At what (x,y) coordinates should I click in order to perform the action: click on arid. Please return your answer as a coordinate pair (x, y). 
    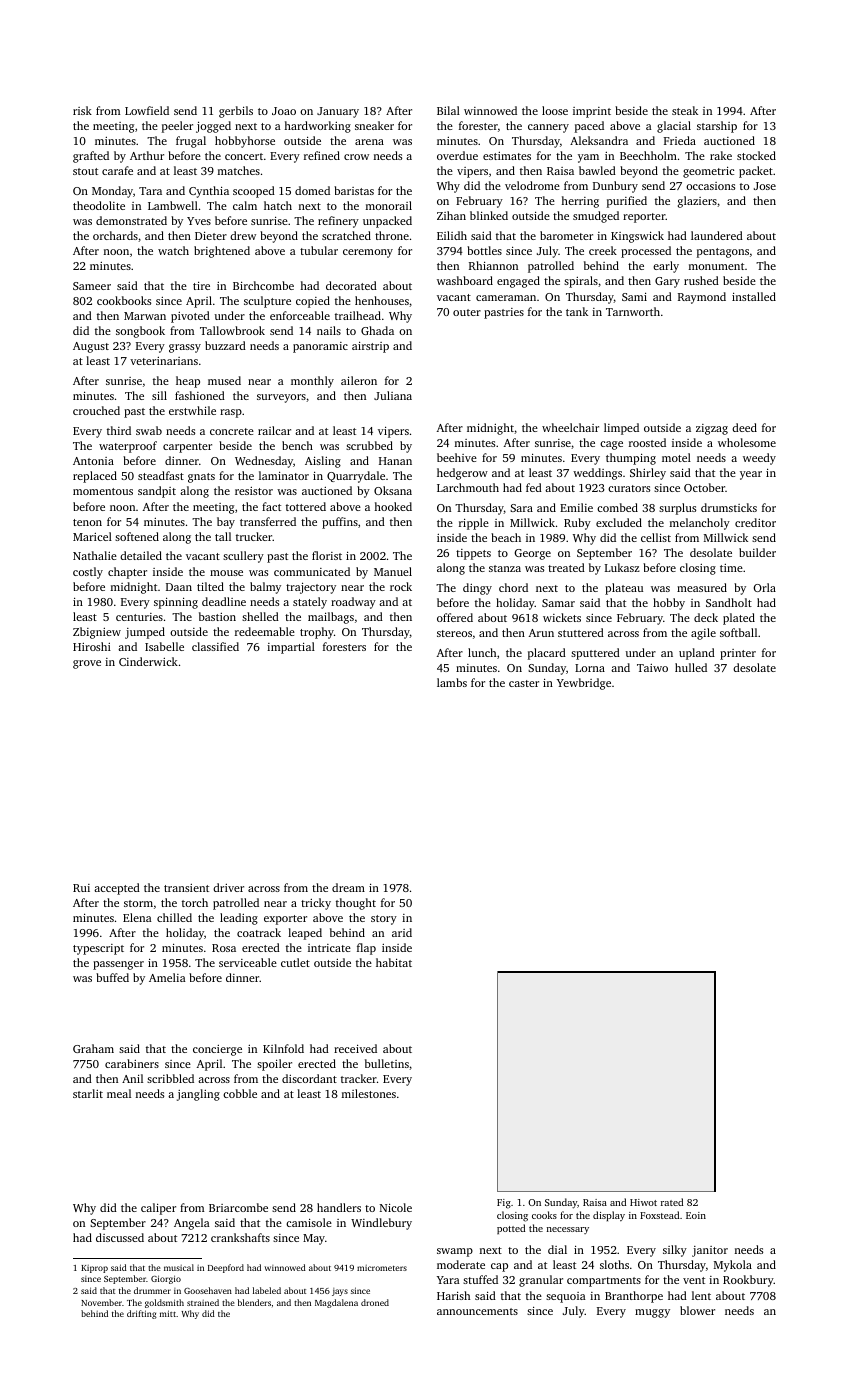
    Looking at the image, I should click on (402, 932).
